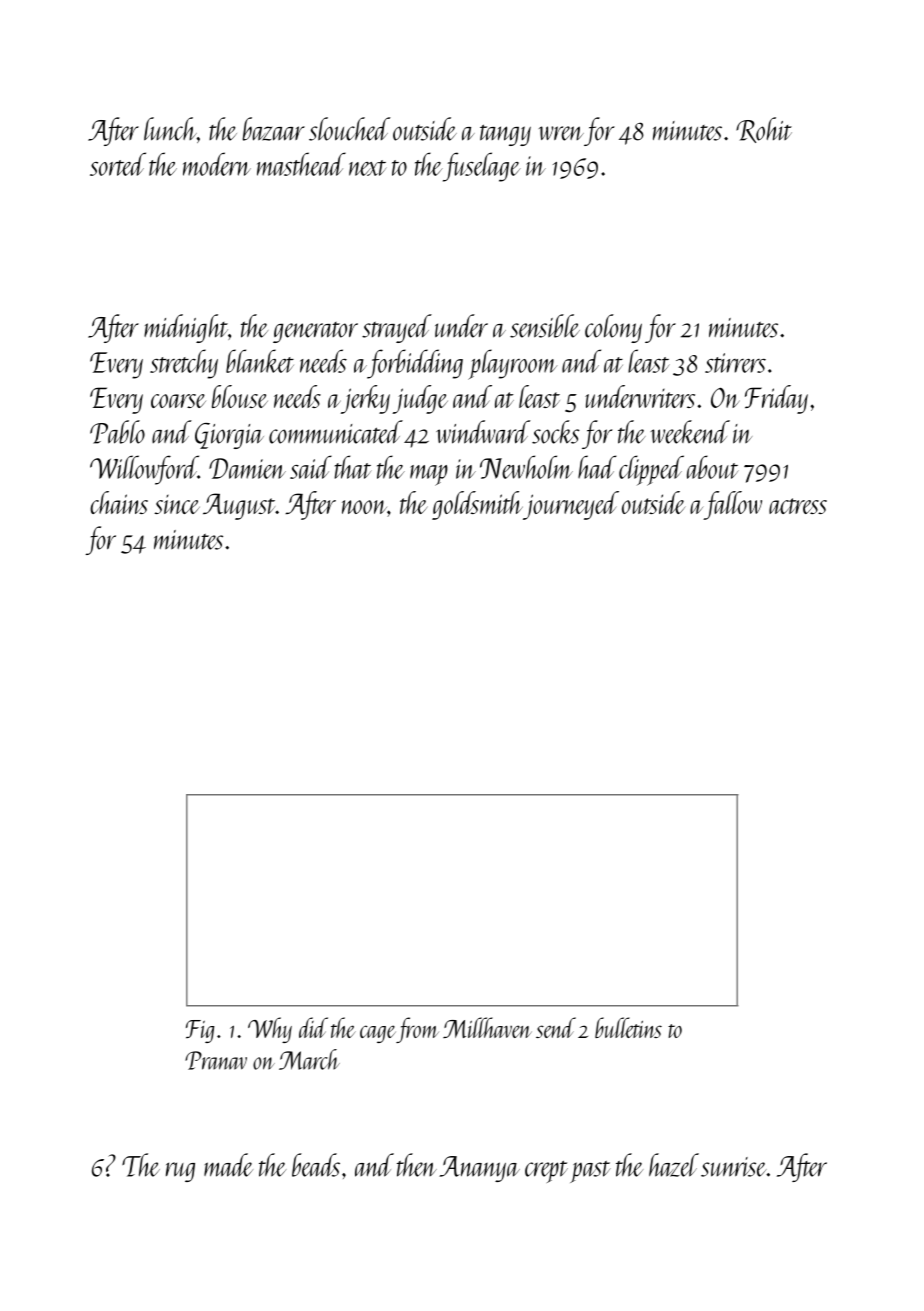  What do you see at coordinates (119, 502) in the screenshot?
I see `chains` at bounding box center [119, 502].
